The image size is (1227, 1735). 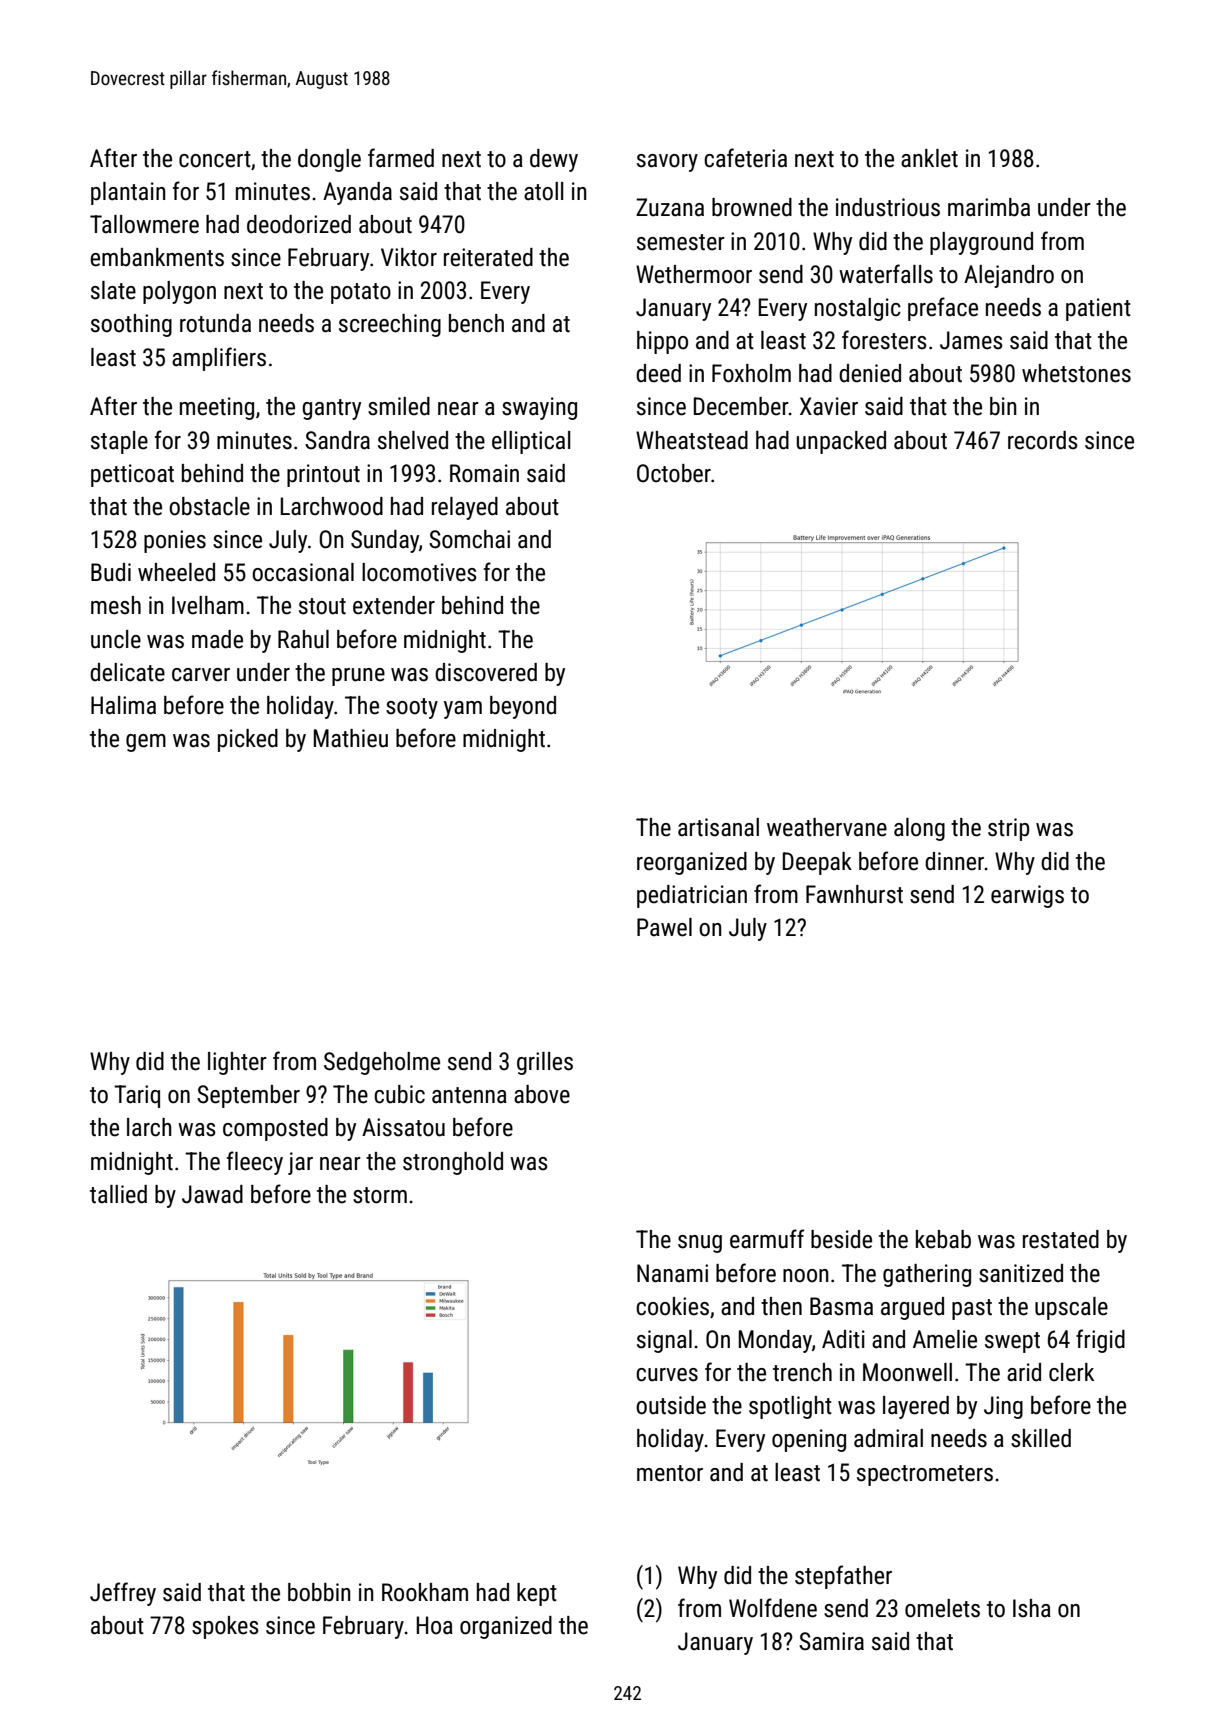 I want to click on weathervane, so click(x=827, y=827).
